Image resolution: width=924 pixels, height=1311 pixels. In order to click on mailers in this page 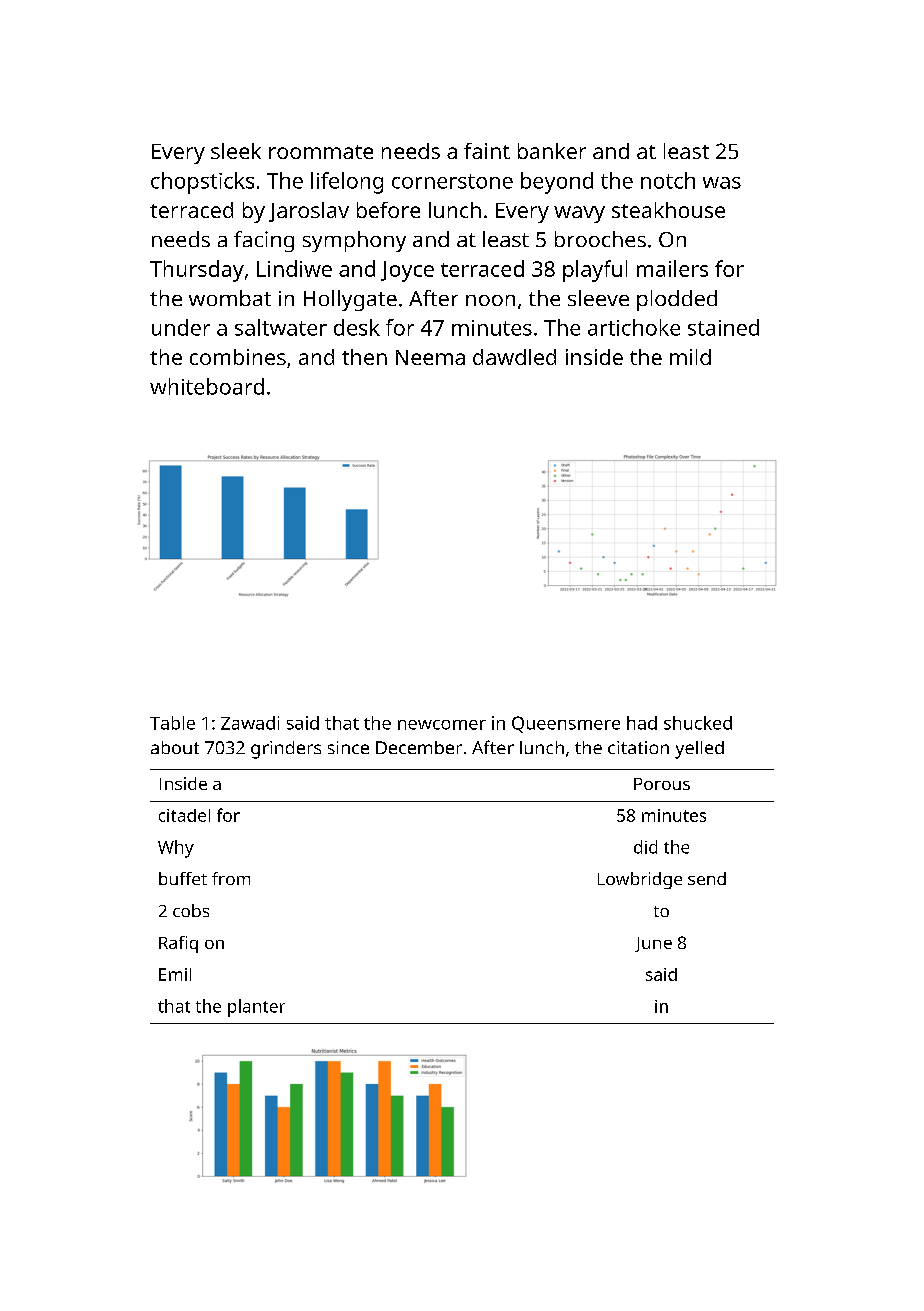, I will do `click(672, 268)`.
